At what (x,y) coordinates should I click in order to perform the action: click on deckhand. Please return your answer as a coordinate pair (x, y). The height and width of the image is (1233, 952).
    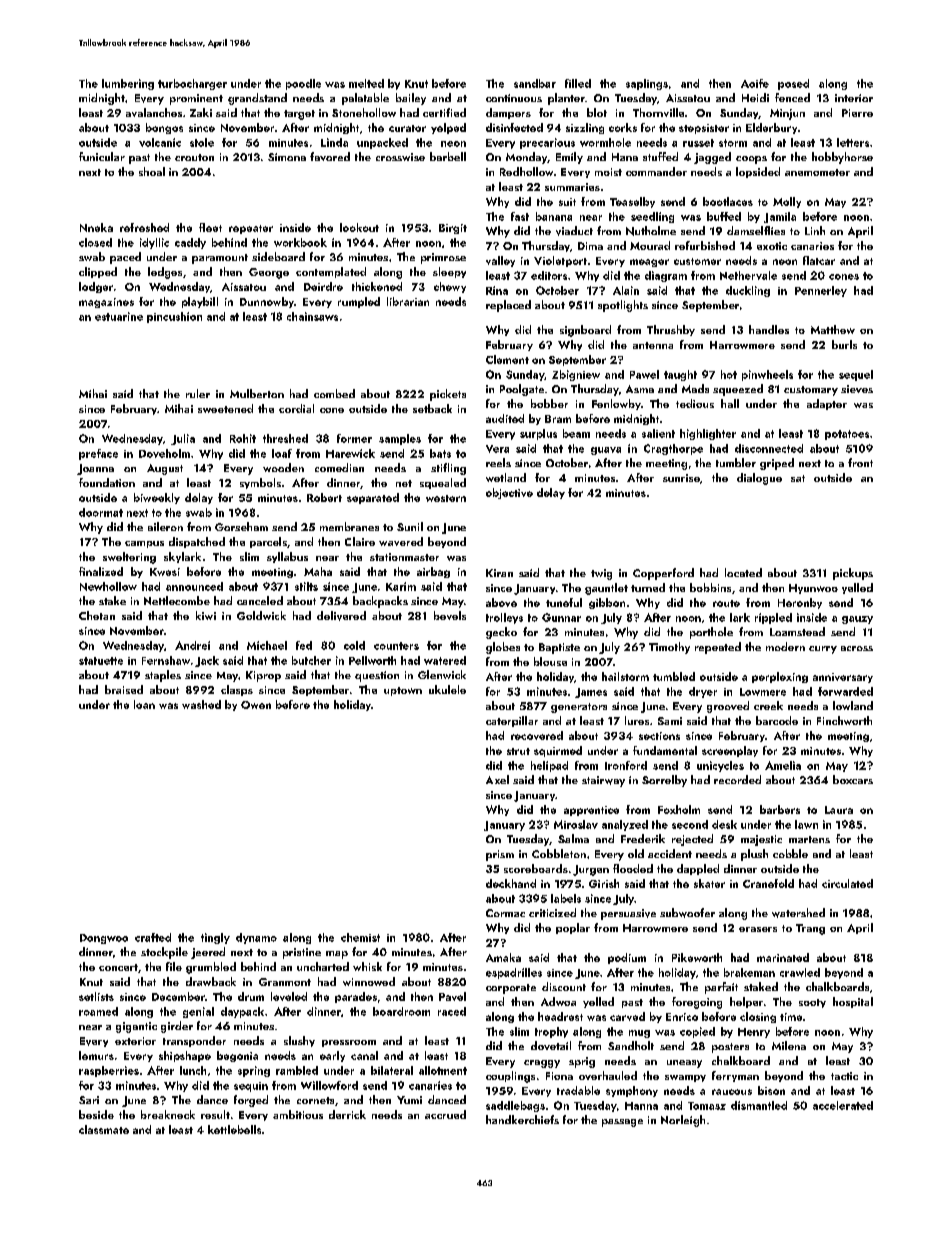
    Looking at the image, I should click on (511, 883).
